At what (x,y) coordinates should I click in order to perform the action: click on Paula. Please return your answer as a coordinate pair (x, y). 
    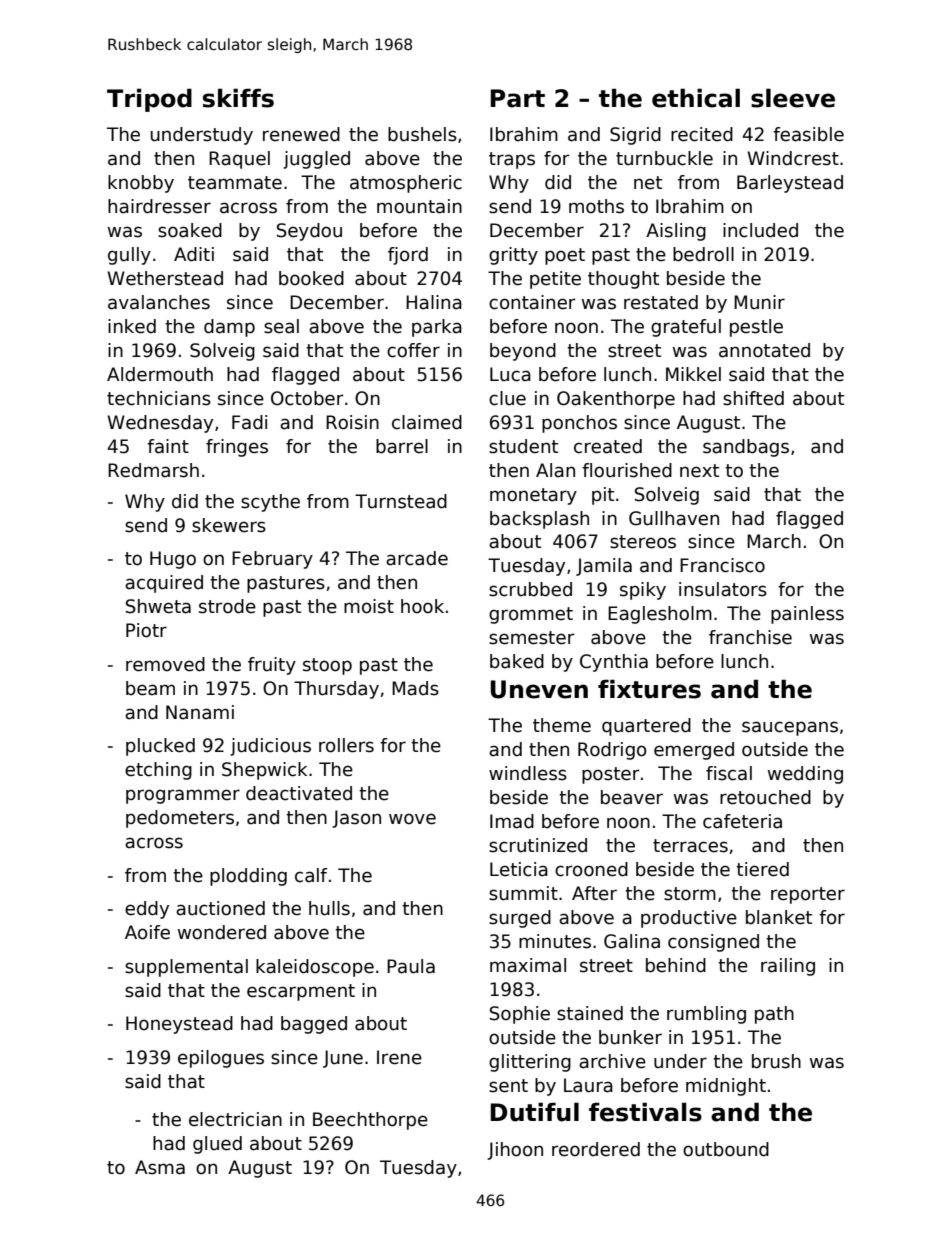
    Looking at the image, I should click on (411, 966).
